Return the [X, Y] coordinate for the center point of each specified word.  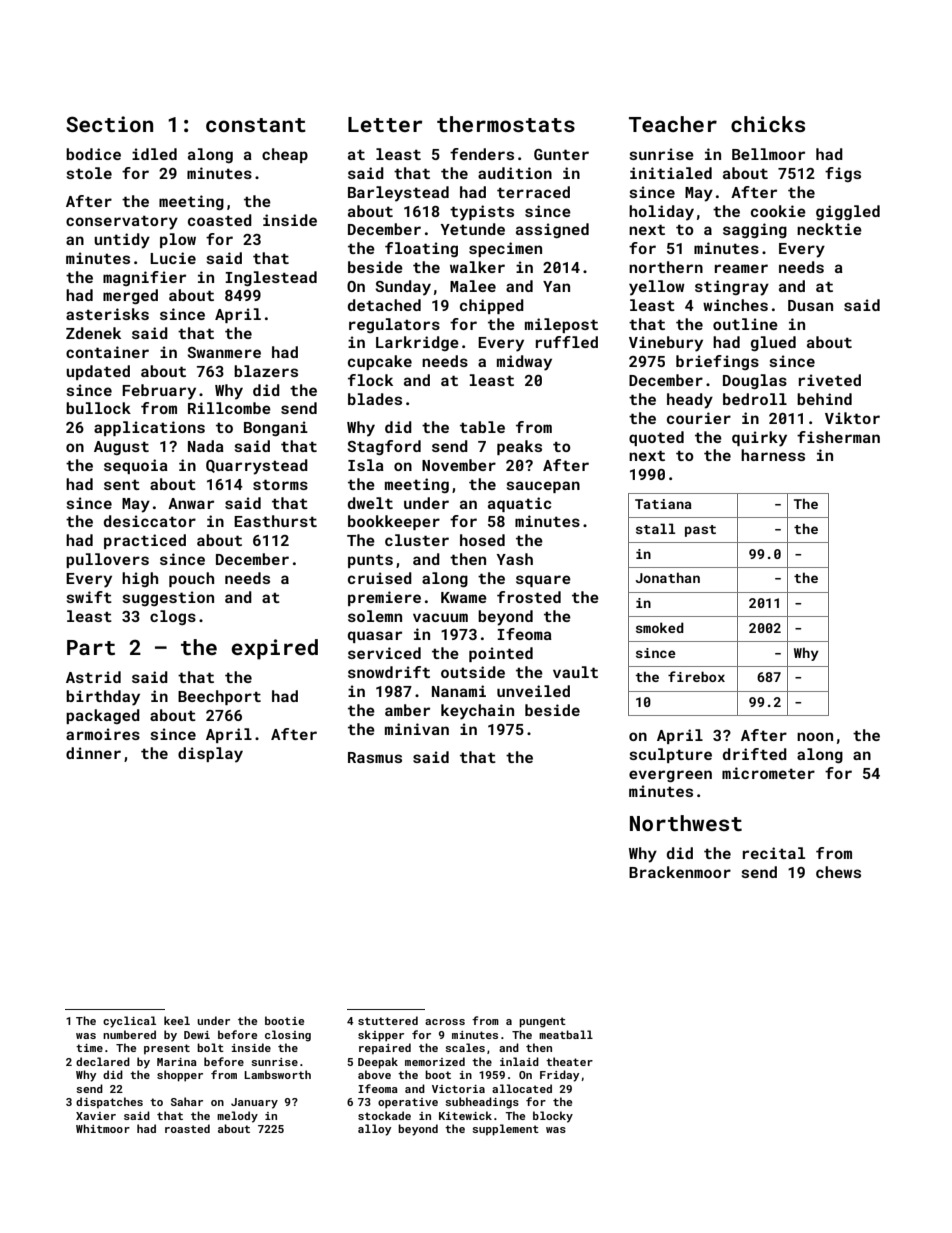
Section [109, 124]
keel [177, 1020]
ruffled [567, 342]
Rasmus [375, 757]
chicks [768, 124]
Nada [206, 446]
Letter [385, 124]
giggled [848, 212]
